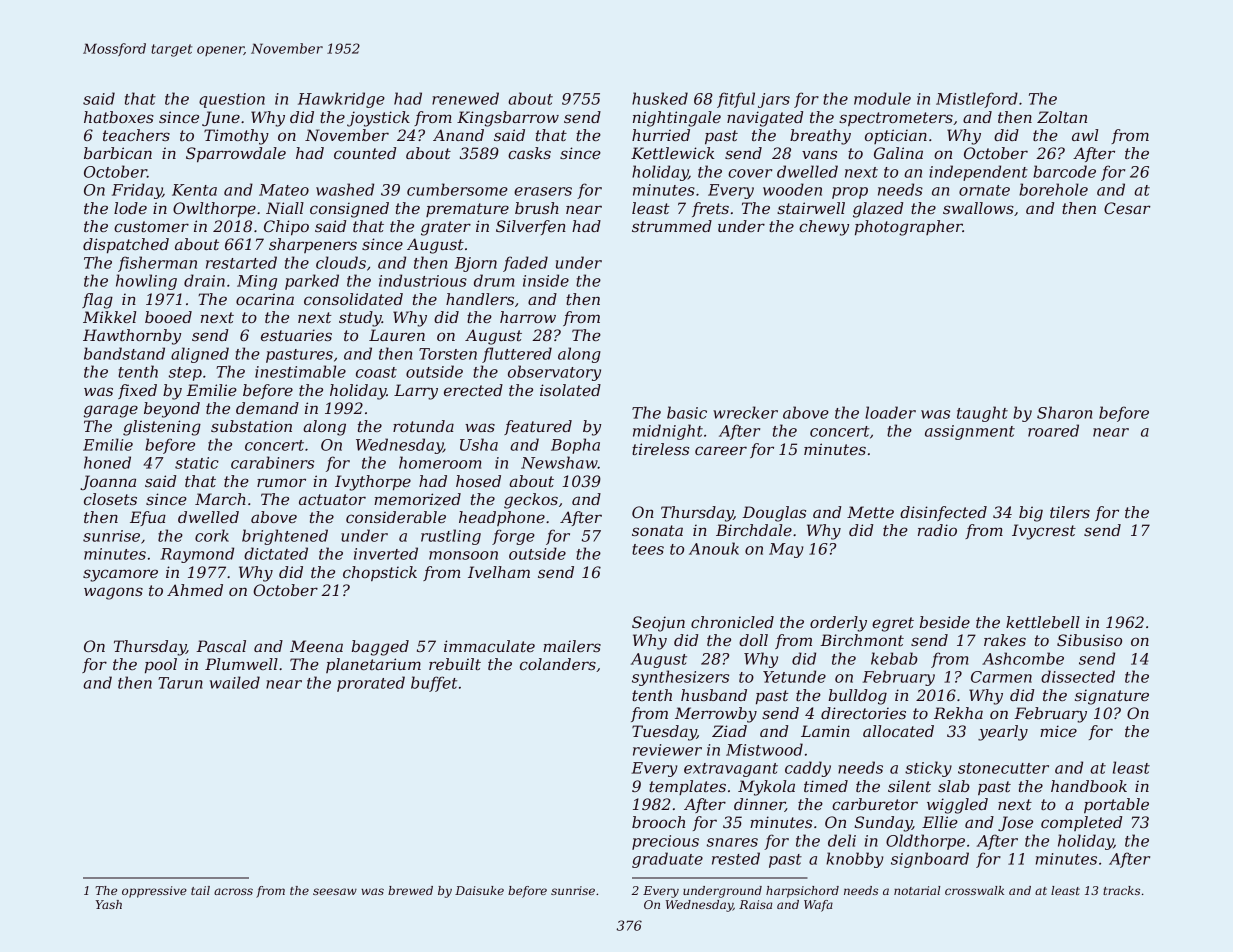 This page has width=1233, height=952. What do you see at coordinates (479, 890) in the page?
I see `Daisuke` at bounding box center [479, 890].
